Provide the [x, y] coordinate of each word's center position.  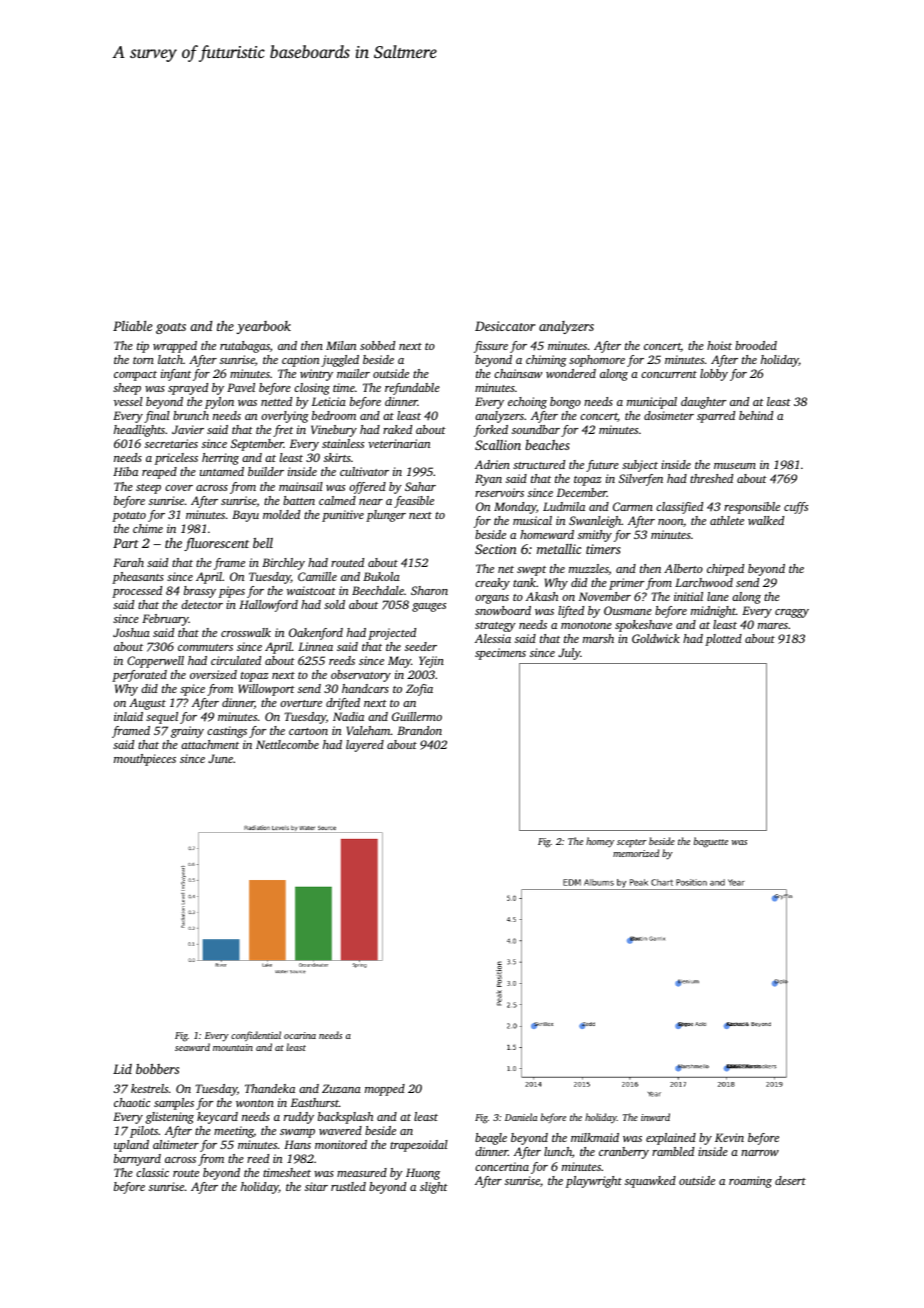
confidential [256, 1036]
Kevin [729, 1137]
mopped [385, 1090]
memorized [636, 853]
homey [600, 842]
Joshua [131, 632]
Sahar [420, 486]
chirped [725, 570]
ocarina [300, 1035]
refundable [412, 389]
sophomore [597, 361]
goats [171, 328]
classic [152, 1172]
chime [148, 528]
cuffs [796, 508]
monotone [586, 625]
